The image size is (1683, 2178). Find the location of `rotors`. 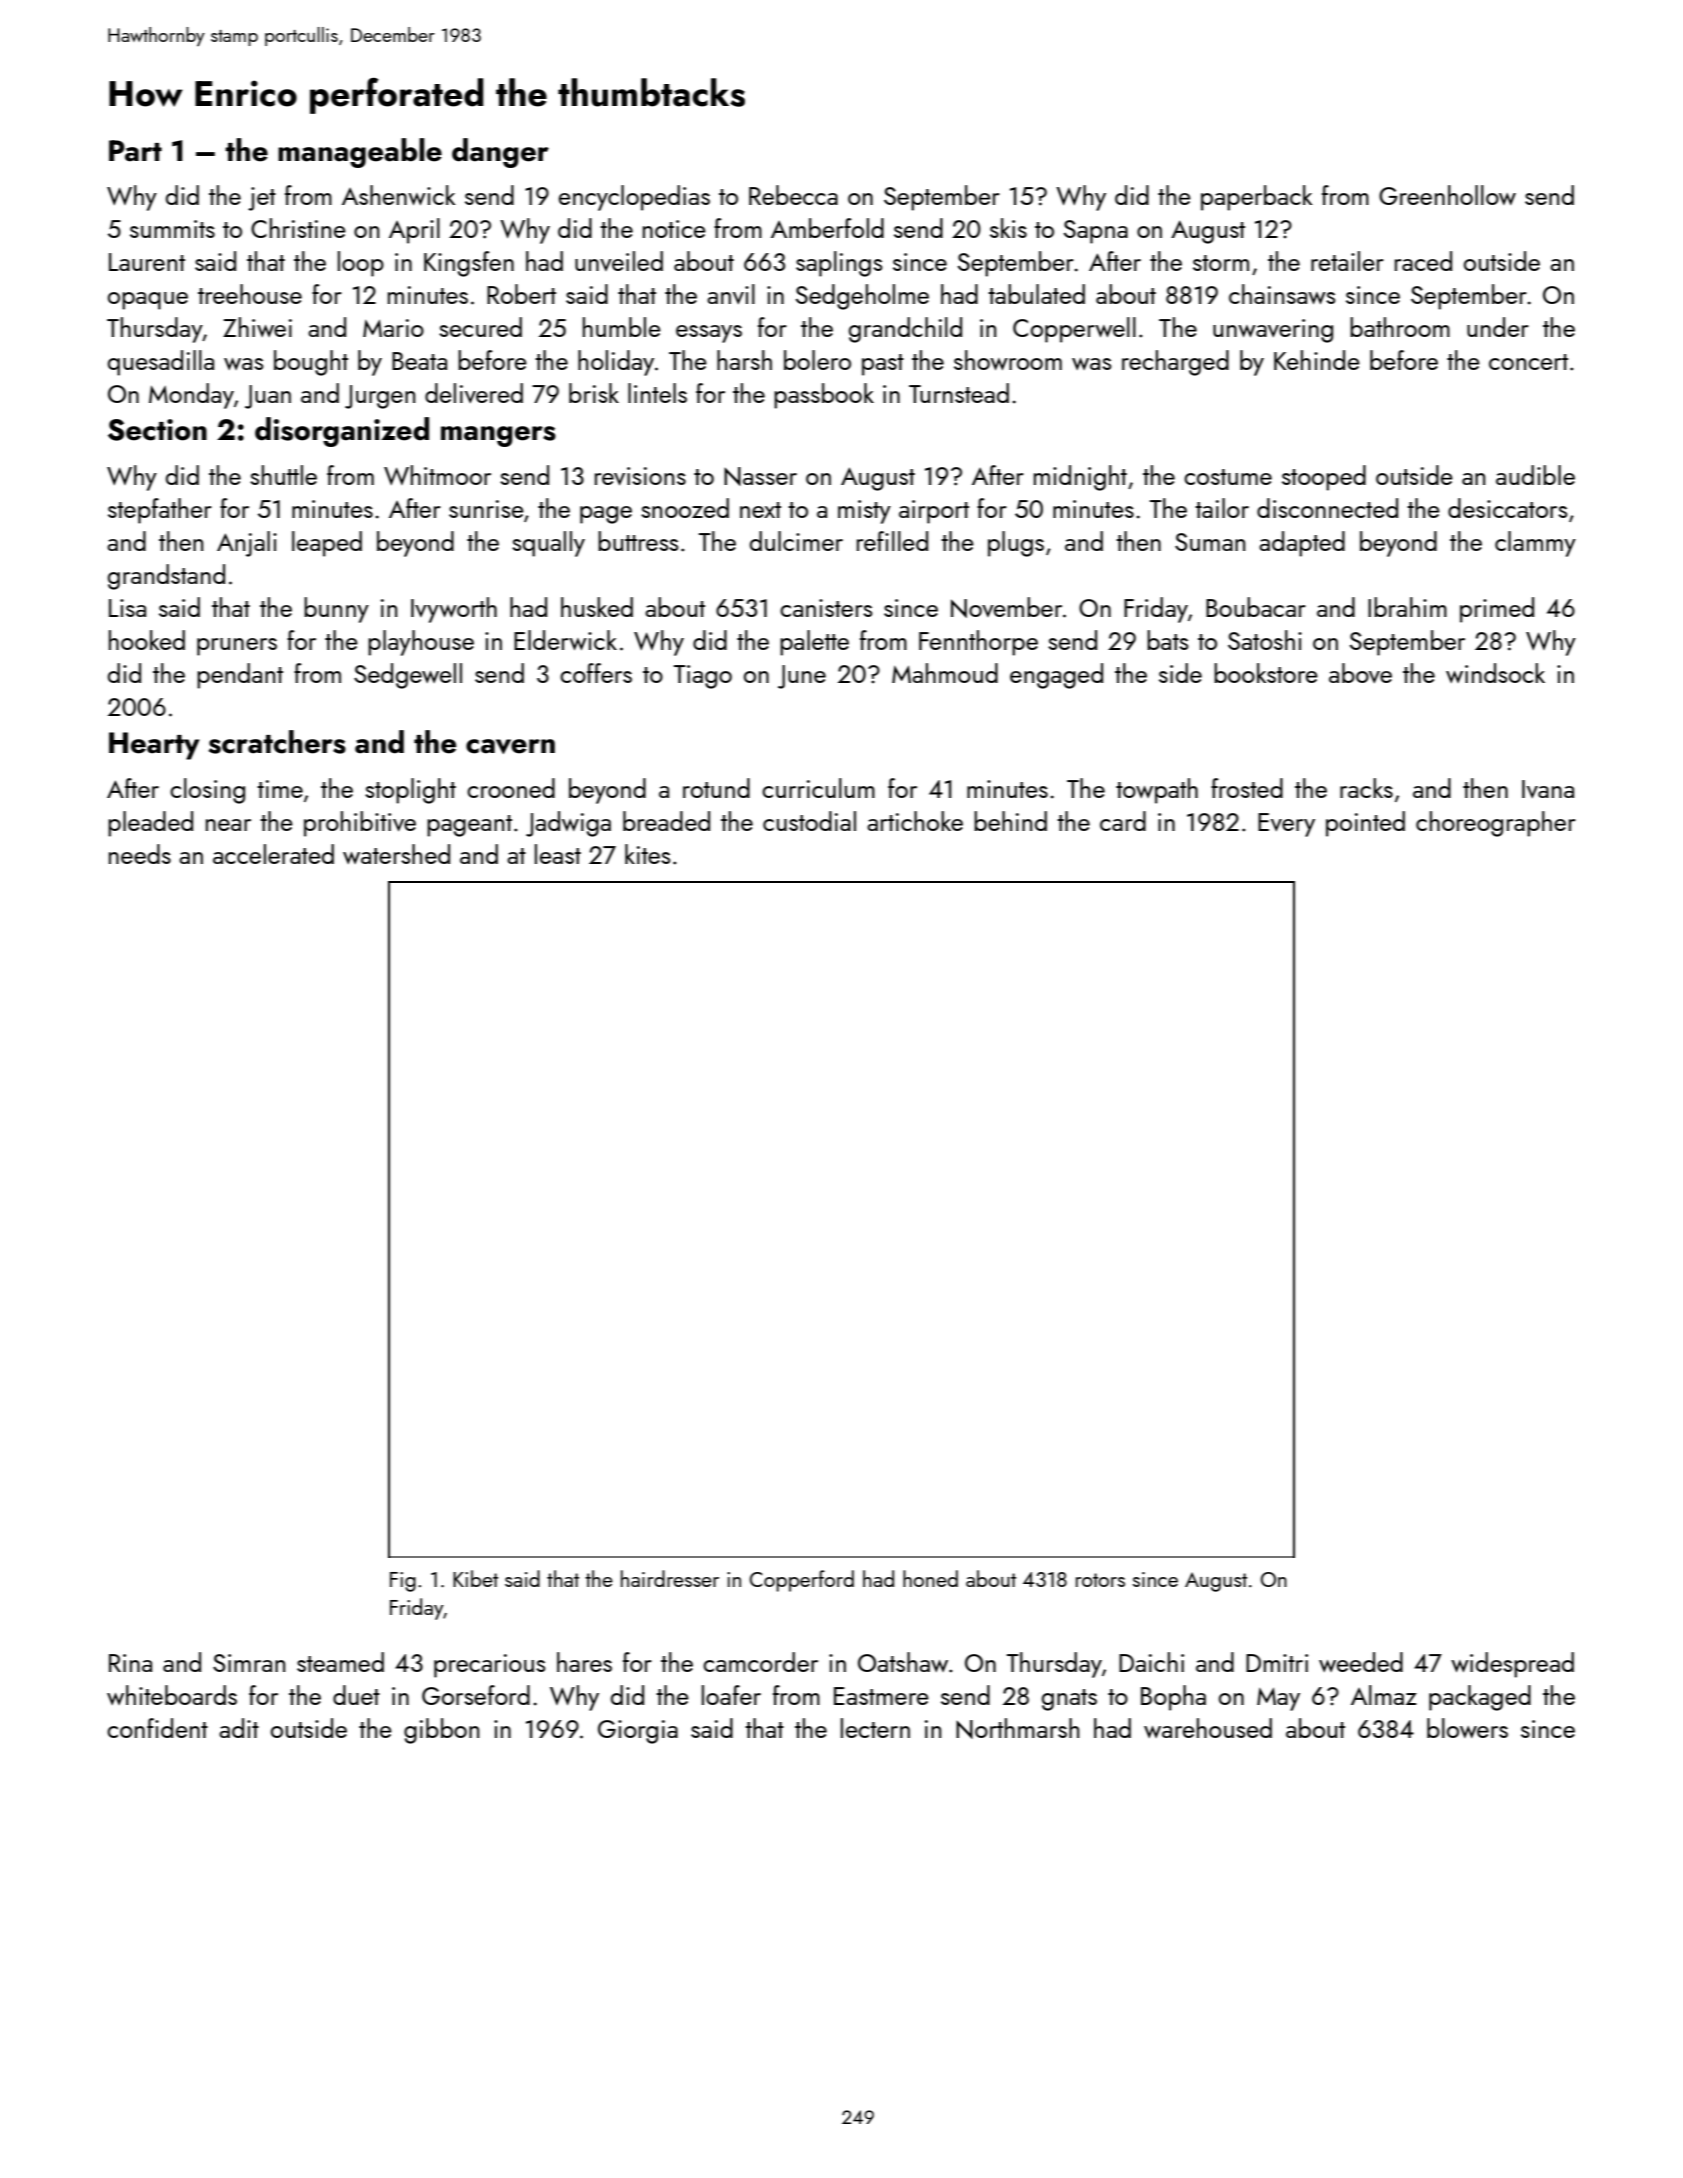

rotors is located at coordinates (1100, 1580).
